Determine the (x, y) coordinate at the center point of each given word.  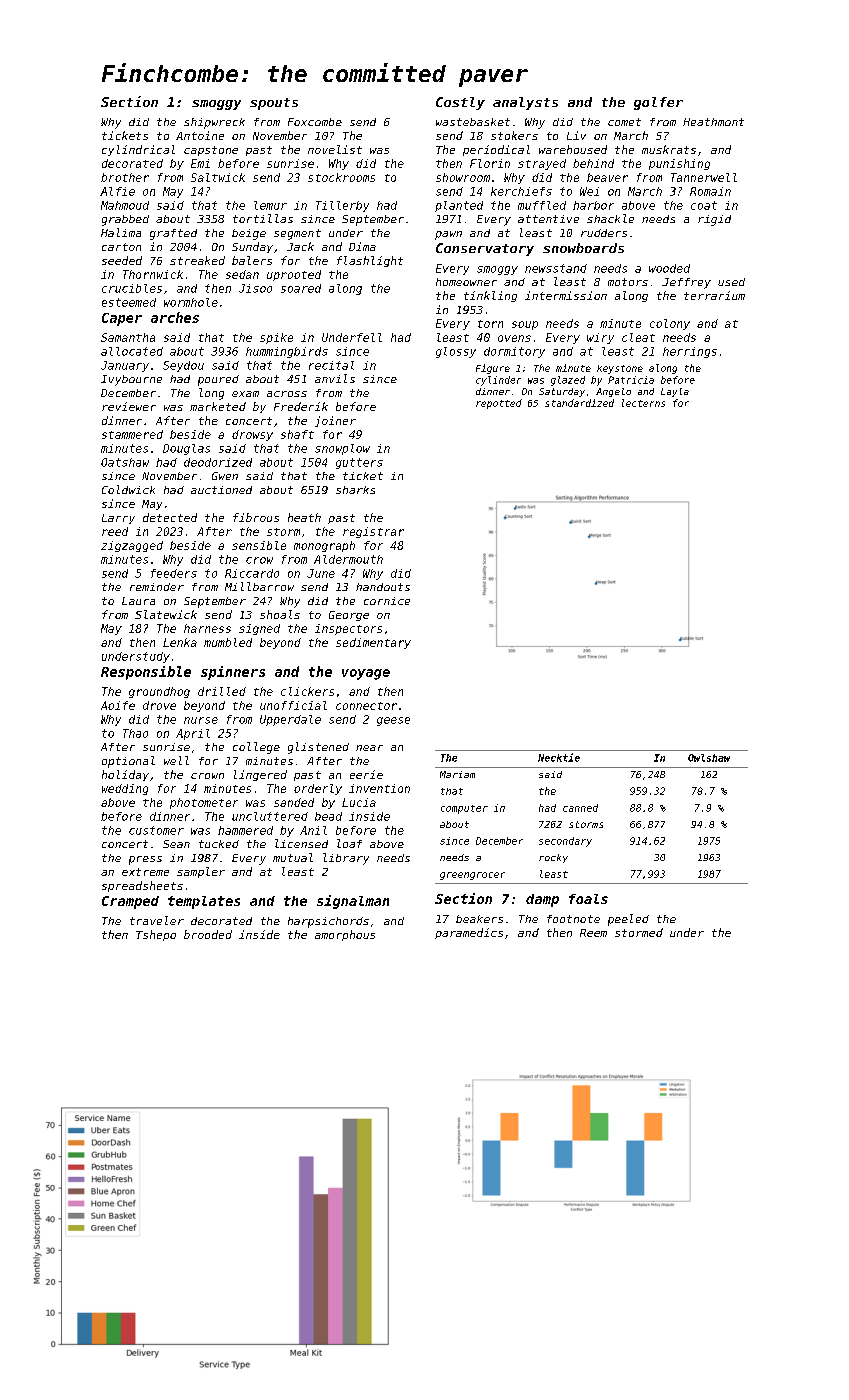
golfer (658, 103)
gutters (359, 463)
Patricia (631, 380)
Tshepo (156, 935)
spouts (274, 104)
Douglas (186, 449)
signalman (353, 902)
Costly (460, 103)
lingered (260, 775)
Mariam (457, 774)
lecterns (643, 403)
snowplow (342, 449)
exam (245, 394)
